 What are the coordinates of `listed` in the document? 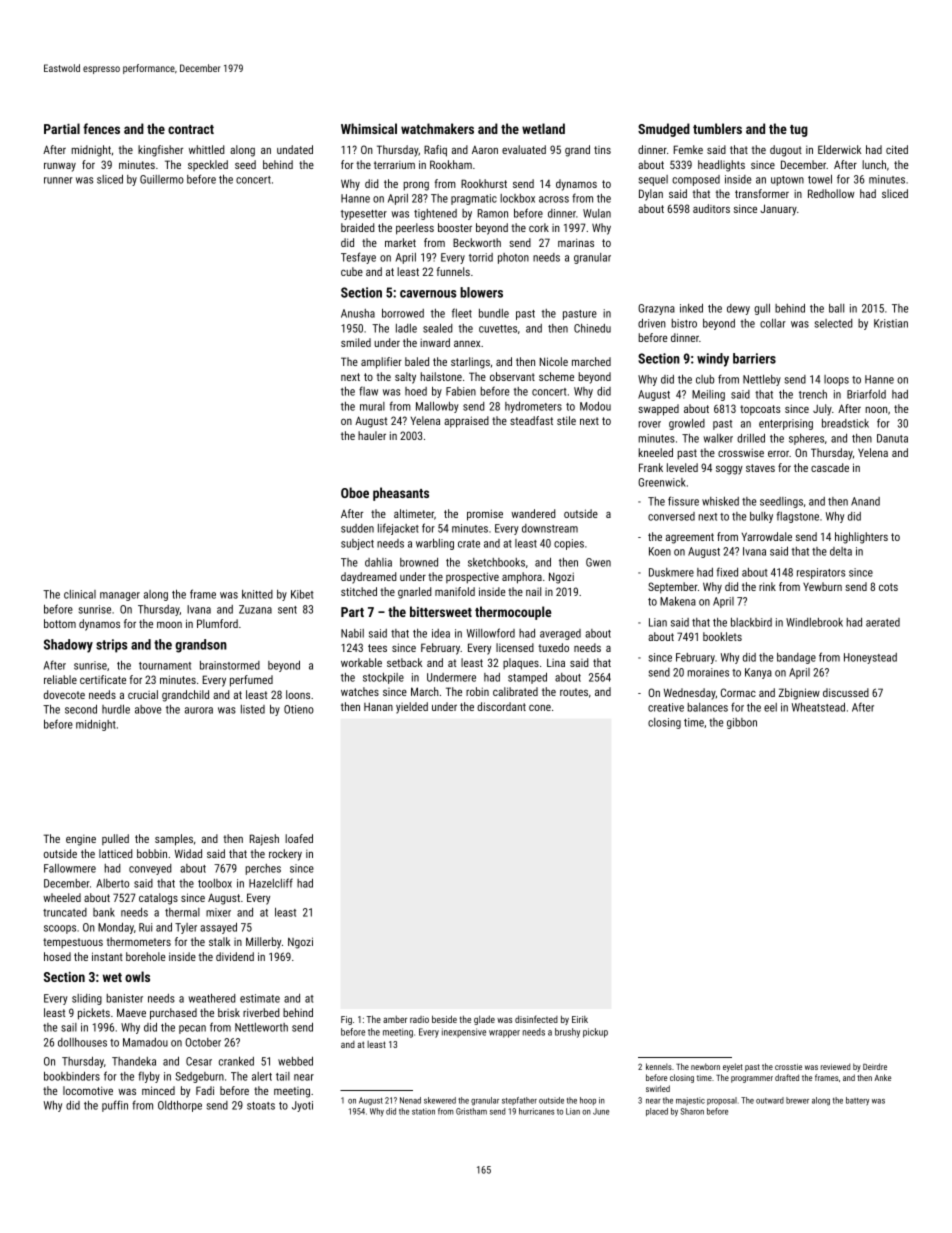 It's located at (253, 709).
